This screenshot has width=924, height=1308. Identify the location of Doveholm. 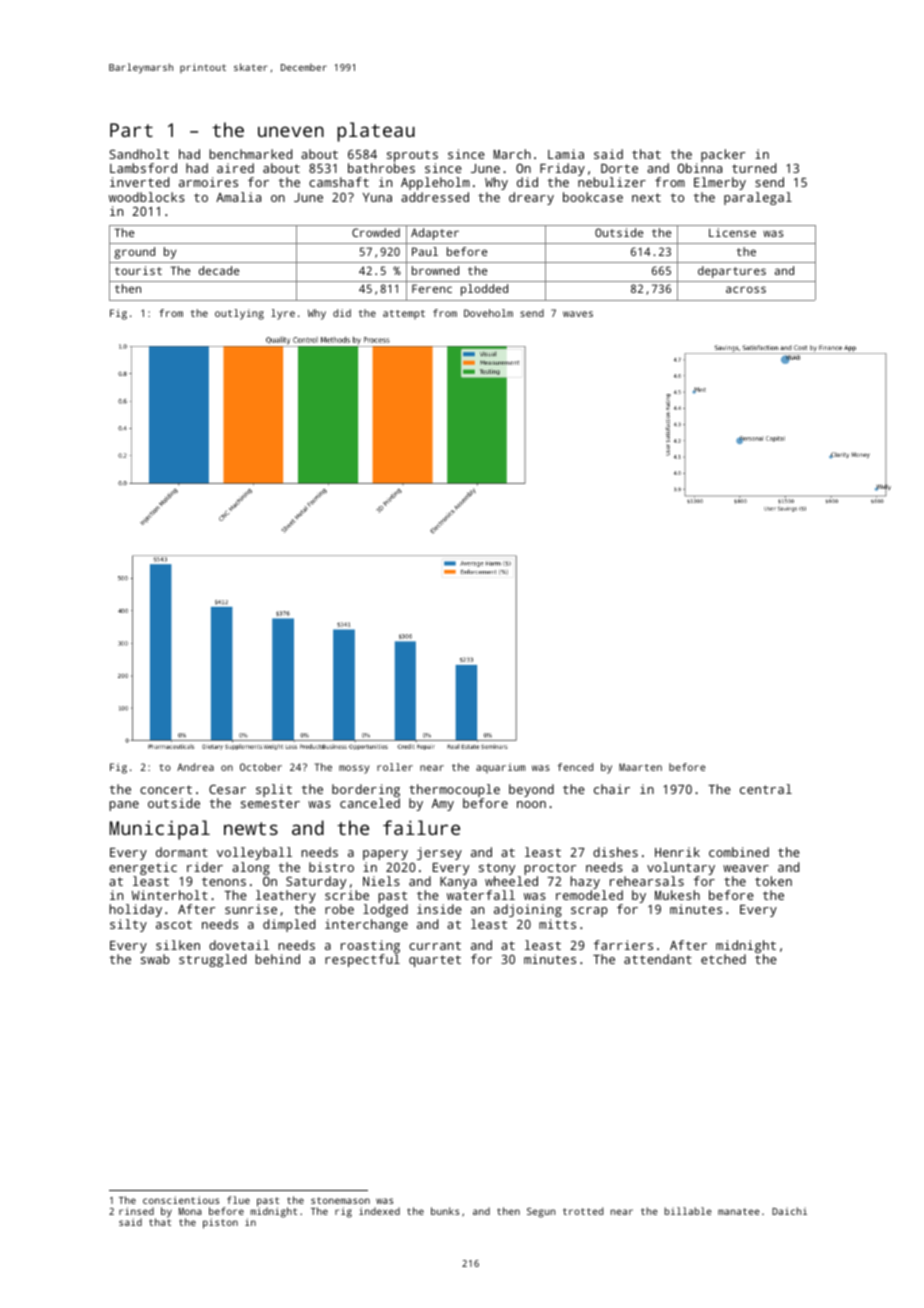
(488, 313).
